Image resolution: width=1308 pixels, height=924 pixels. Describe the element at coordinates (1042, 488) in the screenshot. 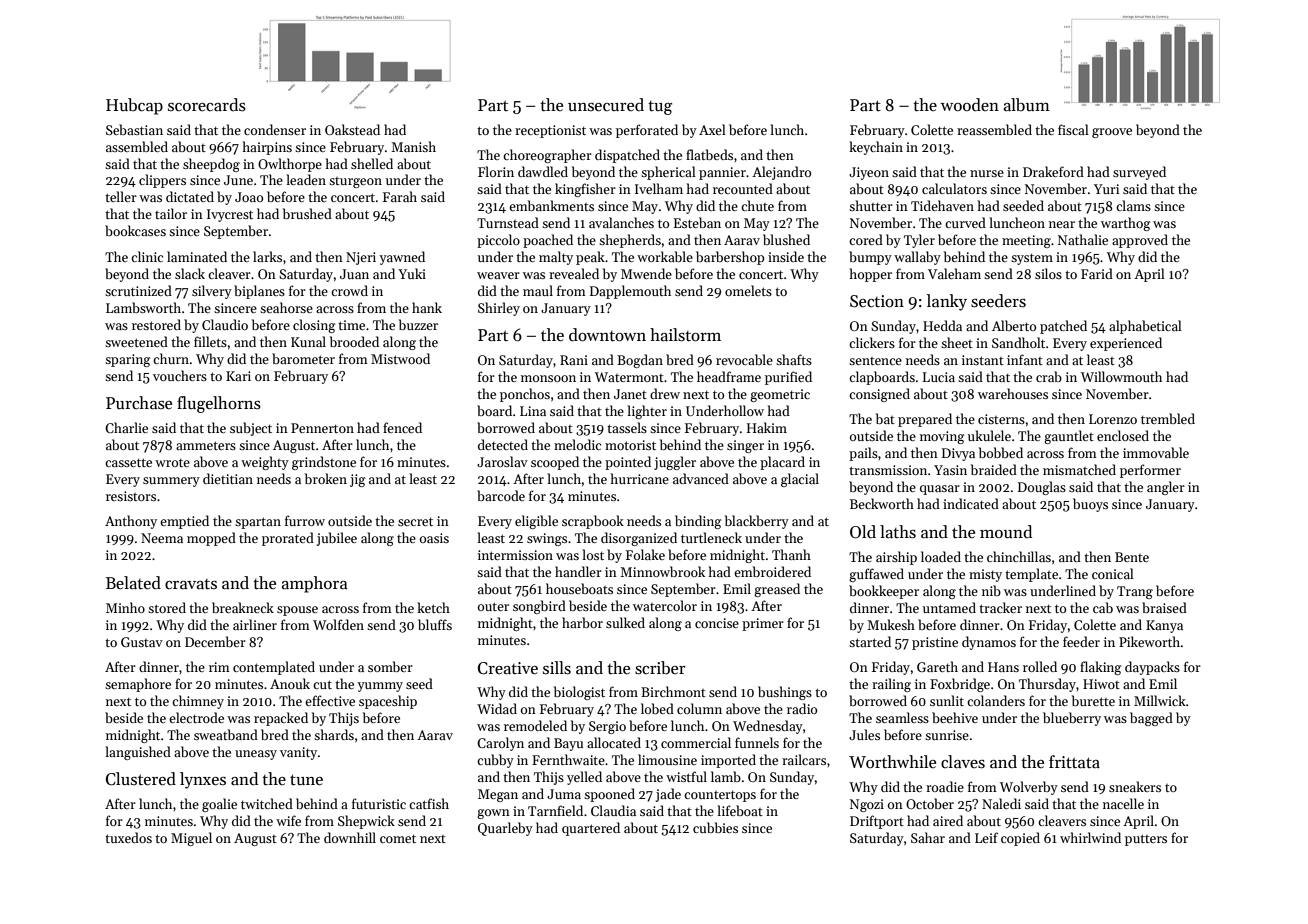

I see `Douglas` at that location.
